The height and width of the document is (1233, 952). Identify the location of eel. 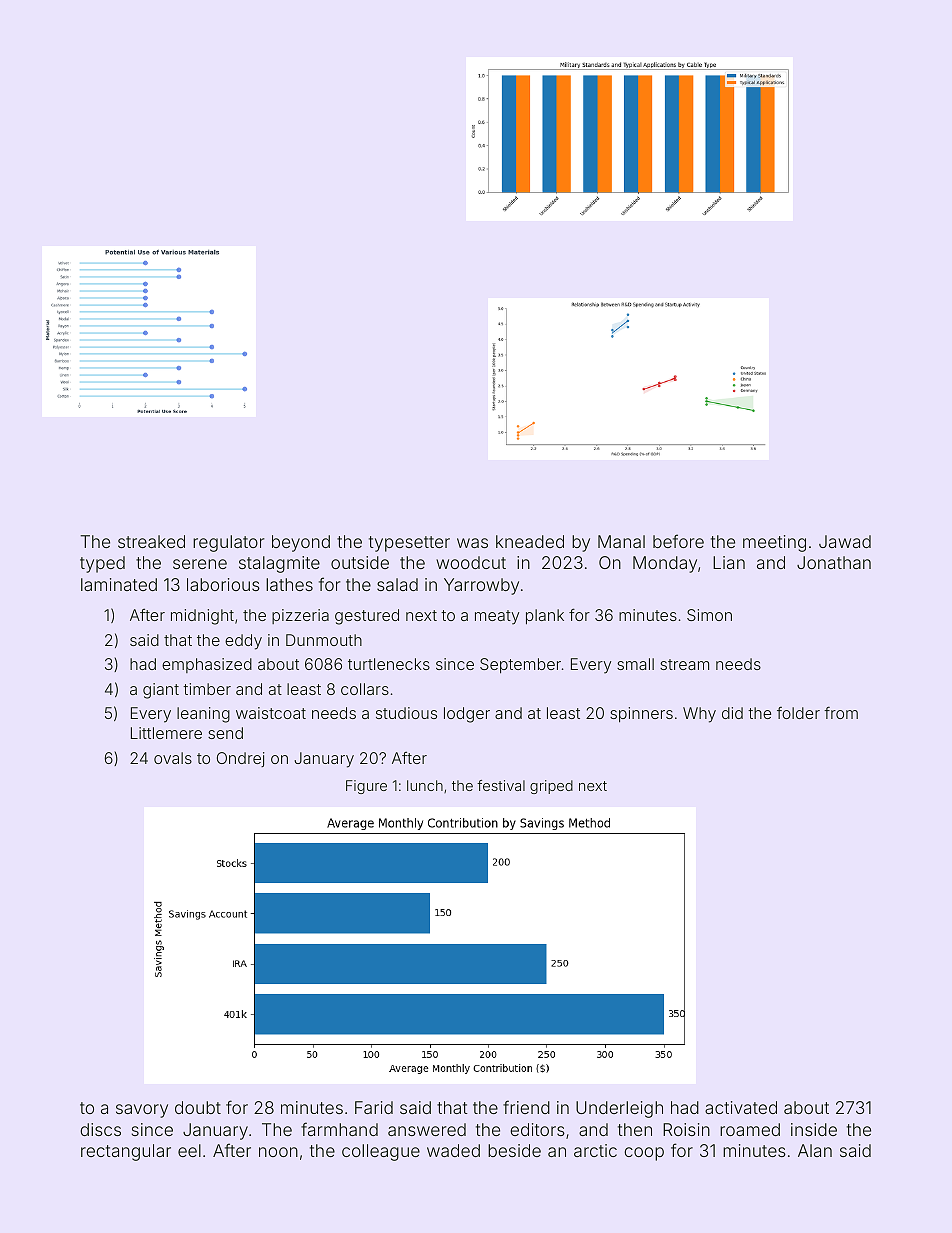
(189, 1150).
